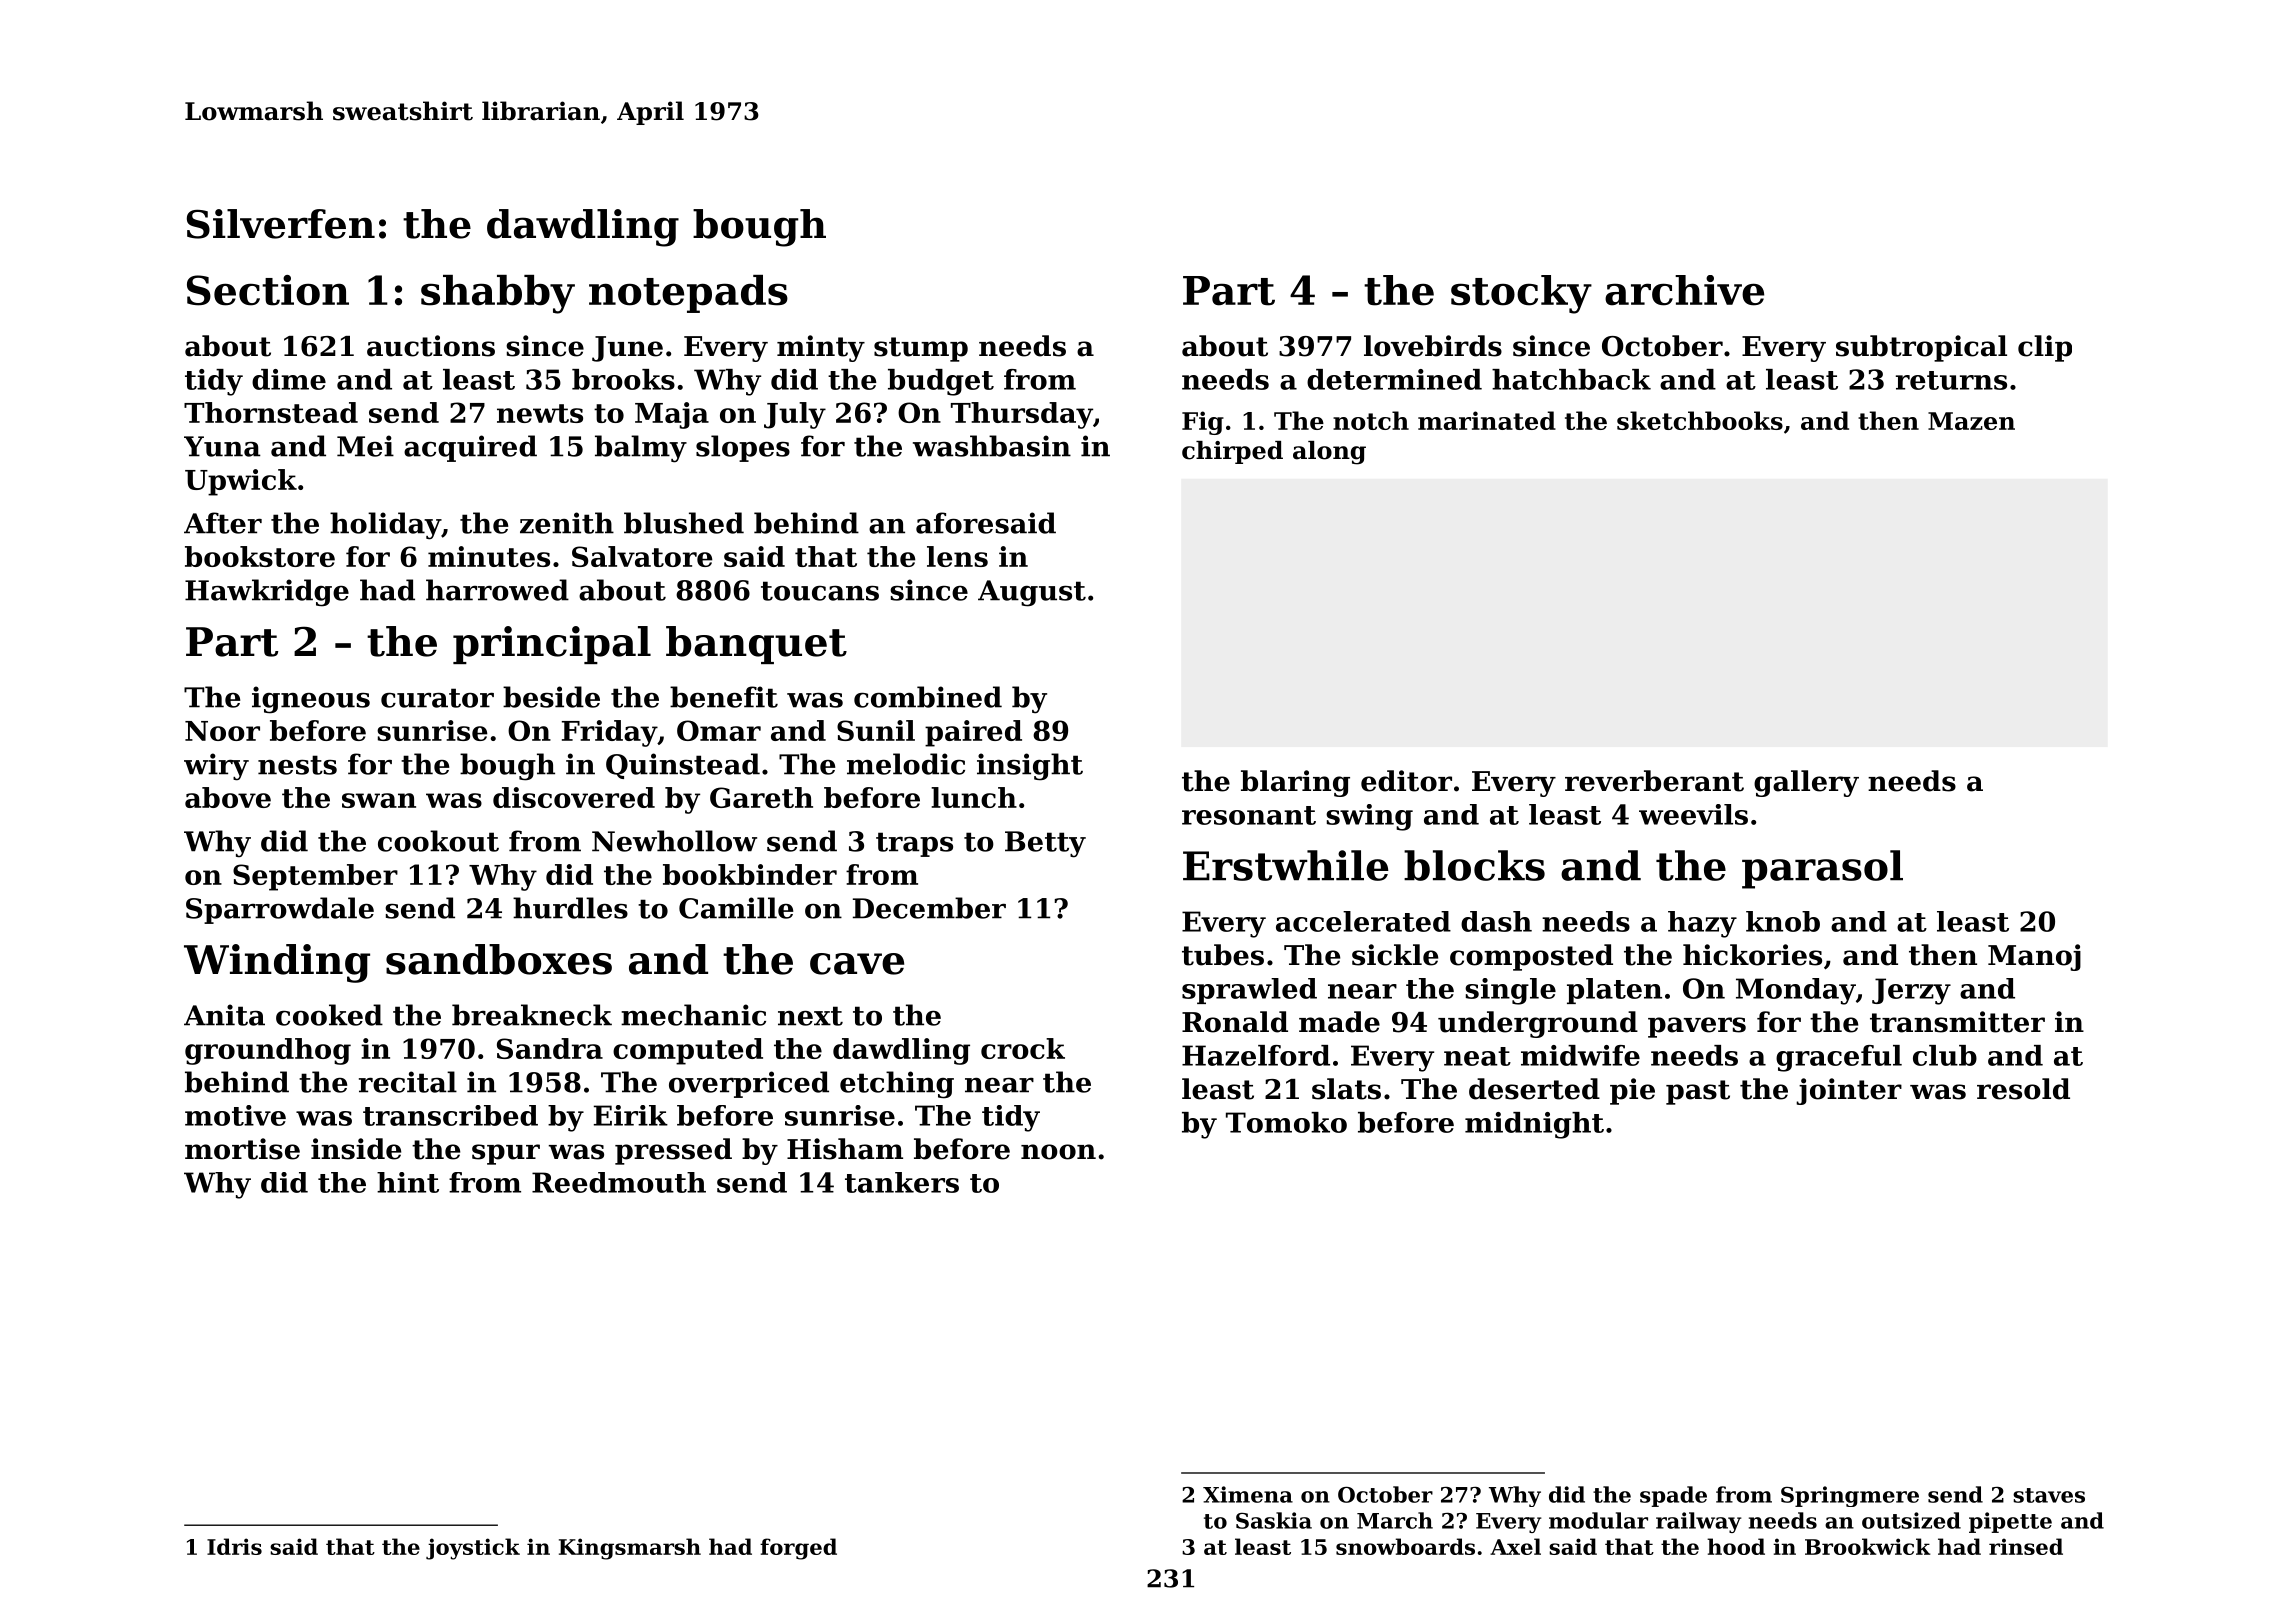 The image size is (2292, 1620). What do you see at coordinates (2023, 1089) in the document?
I see `resold` at bounding box center [2023, 1089].
